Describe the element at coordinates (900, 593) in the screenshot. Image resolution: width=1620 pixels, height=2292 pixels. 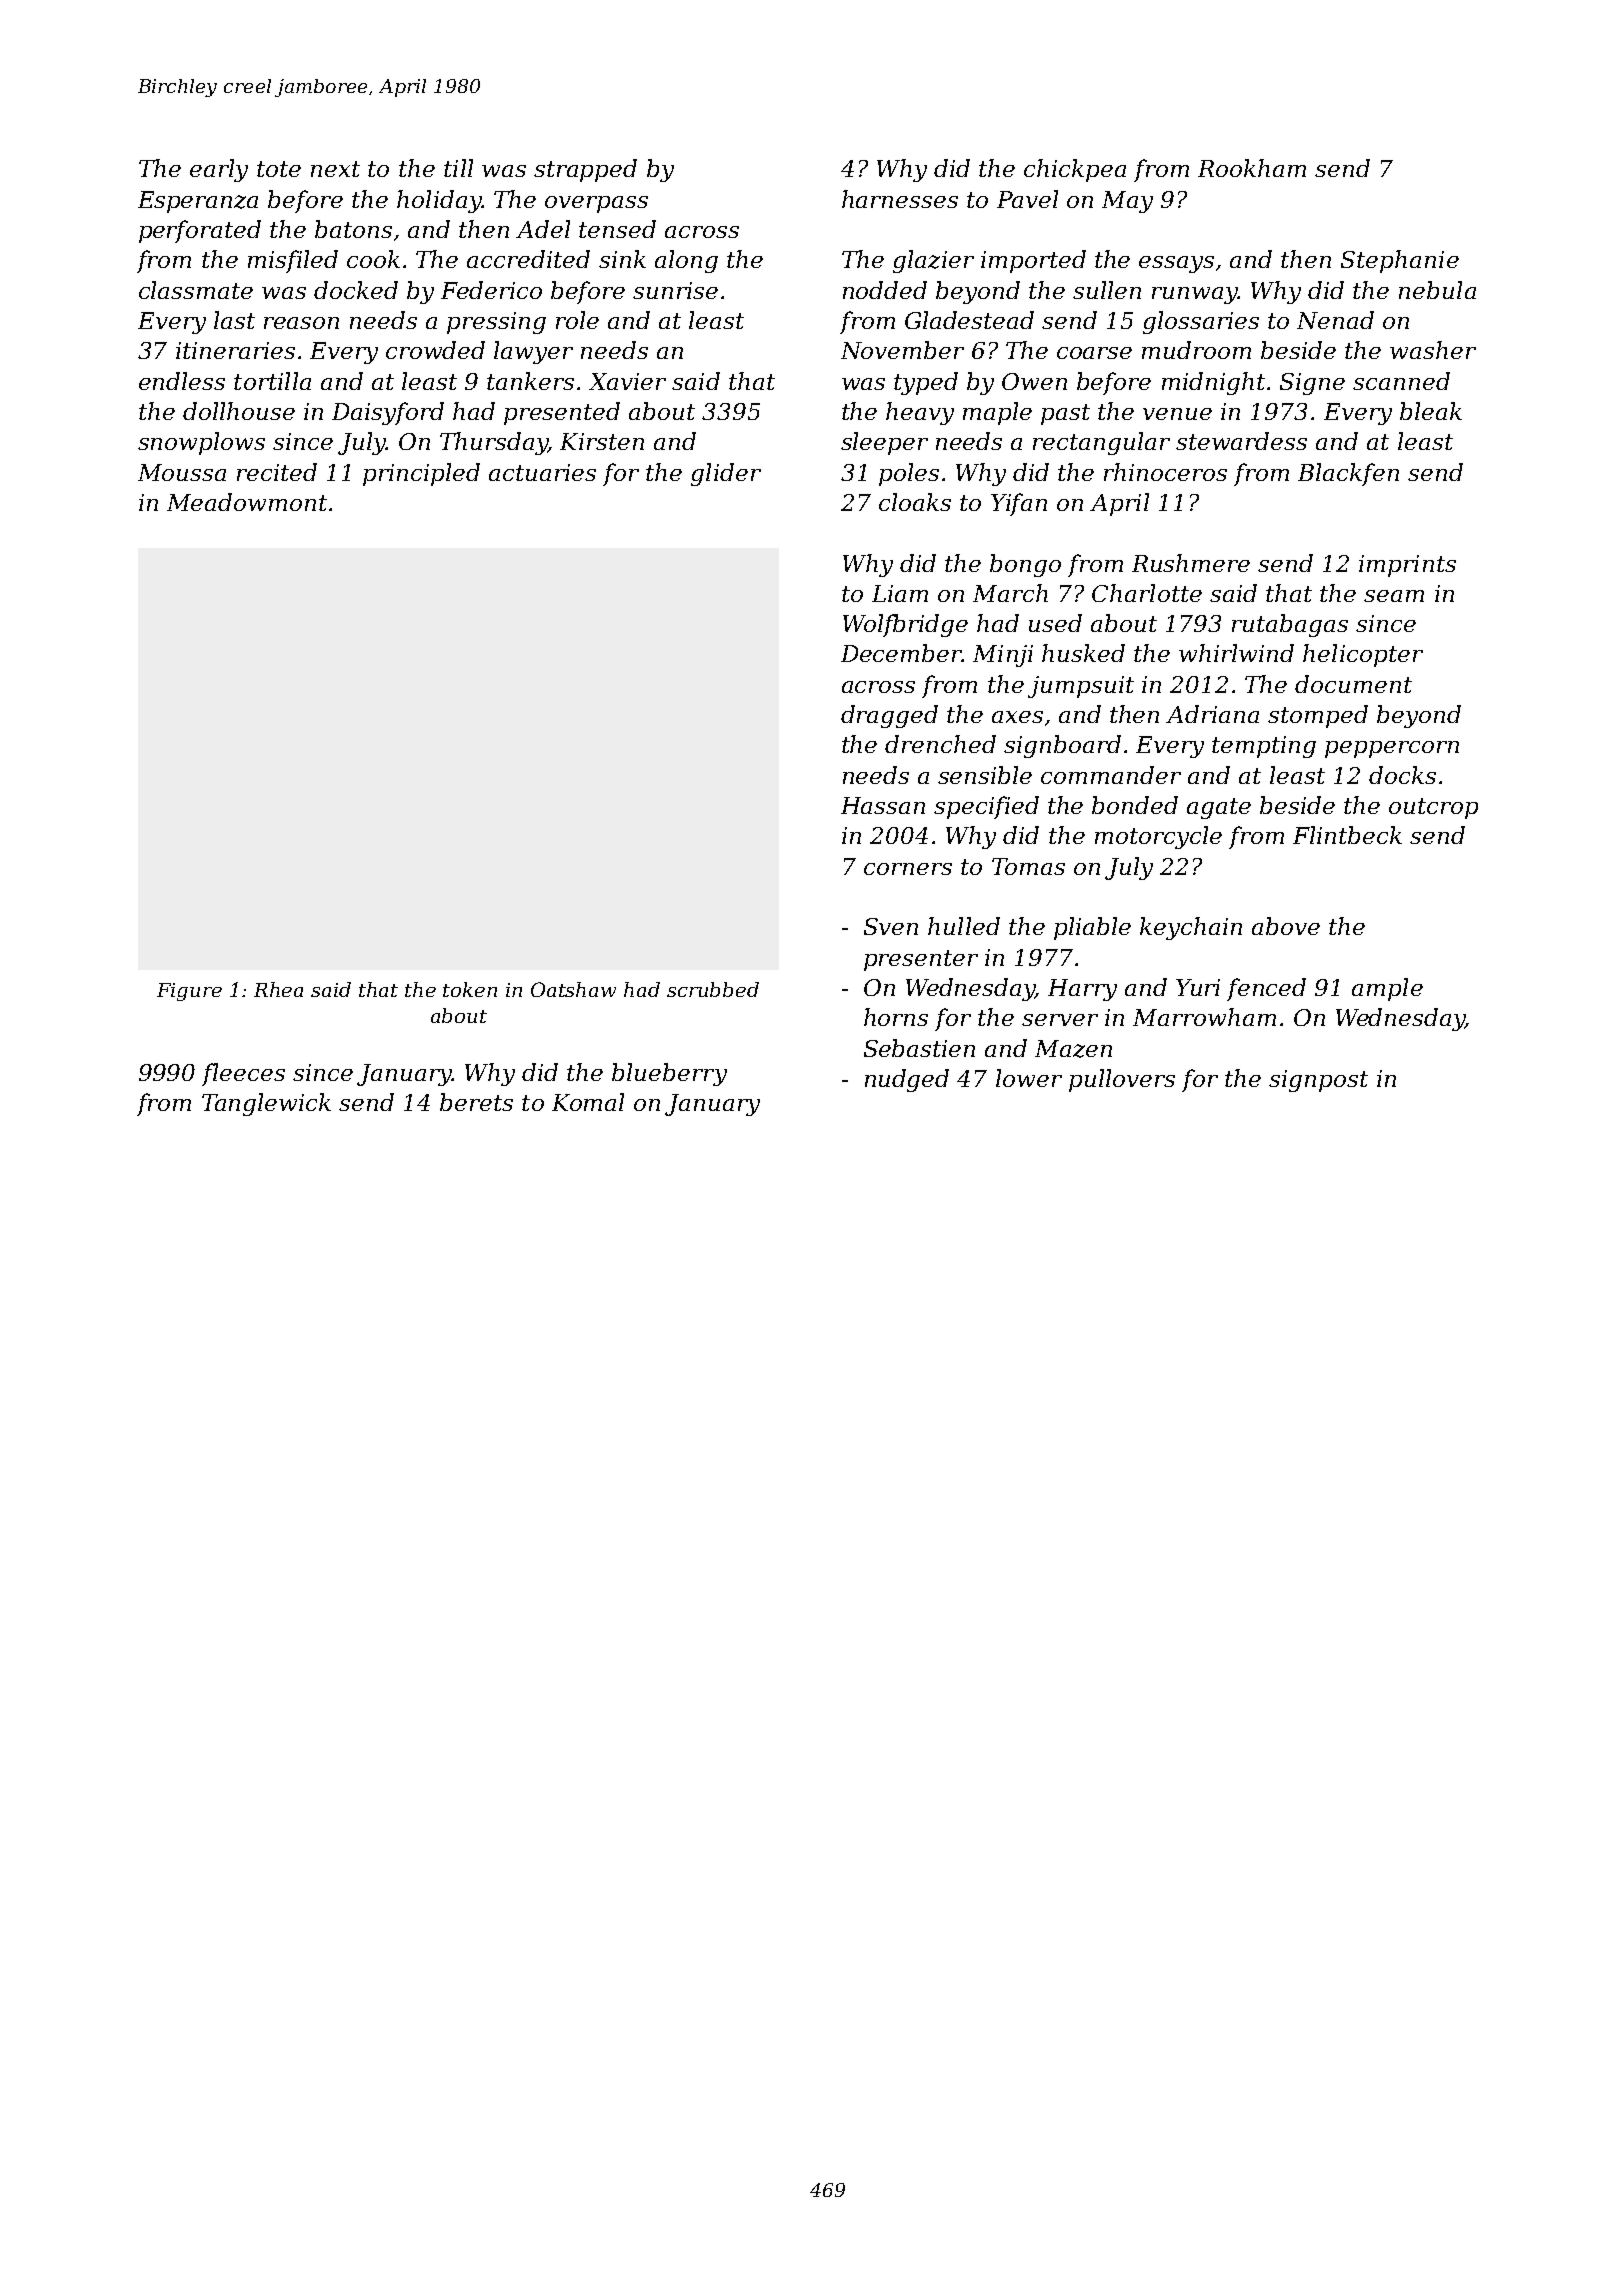
I see `Liam` at that location.
